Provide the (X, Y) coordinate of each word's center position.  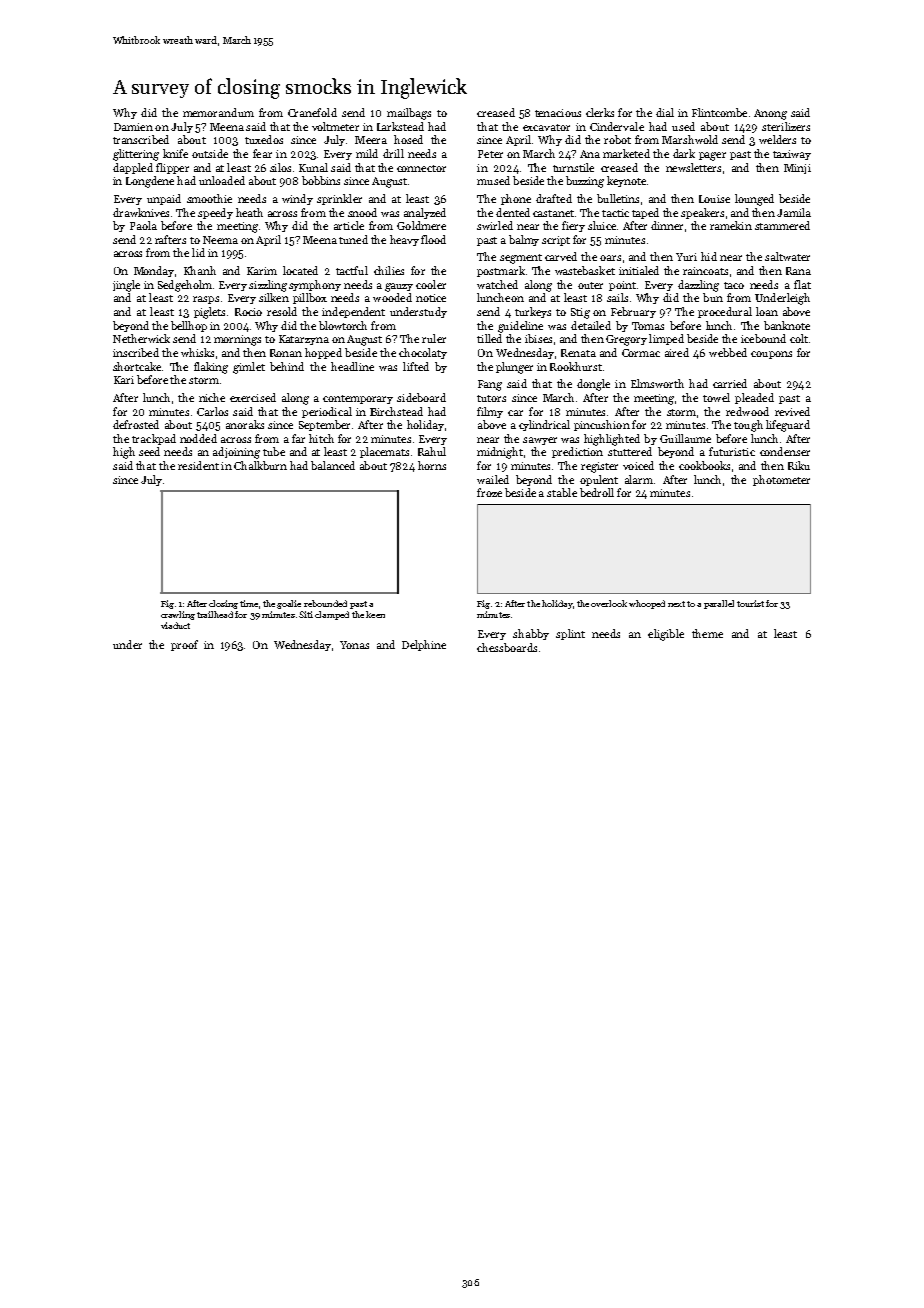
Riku (799, 465)
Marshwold (690, 139)
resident (198, 465)
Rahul (432, 451)
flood (433, 239)
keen (375, 614)
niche (212, 397)
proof (184, 645)
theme (707, 633)
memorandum (218, 112)
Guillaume (685, 438)
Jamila (794, 212)
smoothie (209, 198)
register (599, 467)
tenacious (558, 113)
